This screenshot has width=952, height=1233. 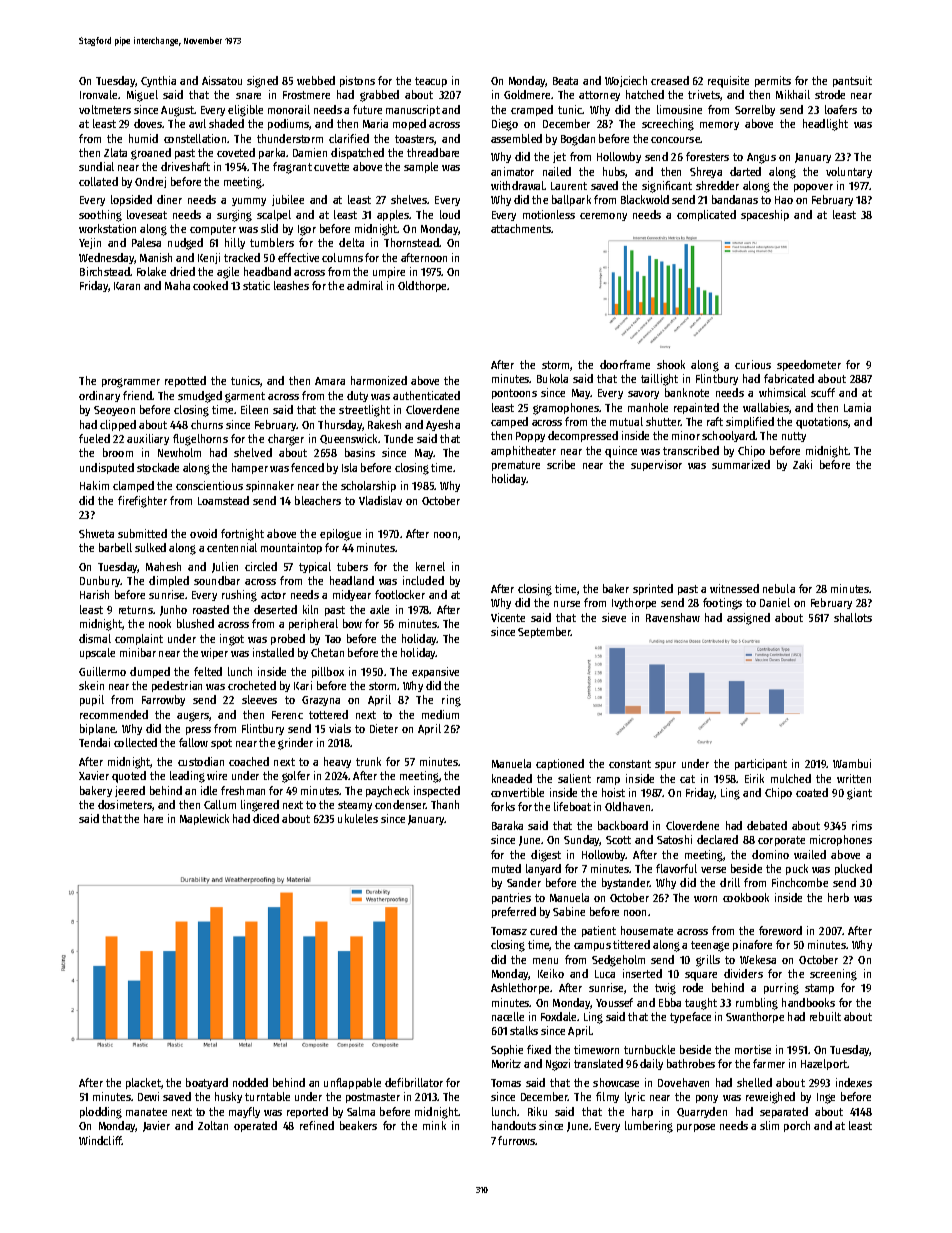 I want to click on spaceship, so click(x=765, y=215).
